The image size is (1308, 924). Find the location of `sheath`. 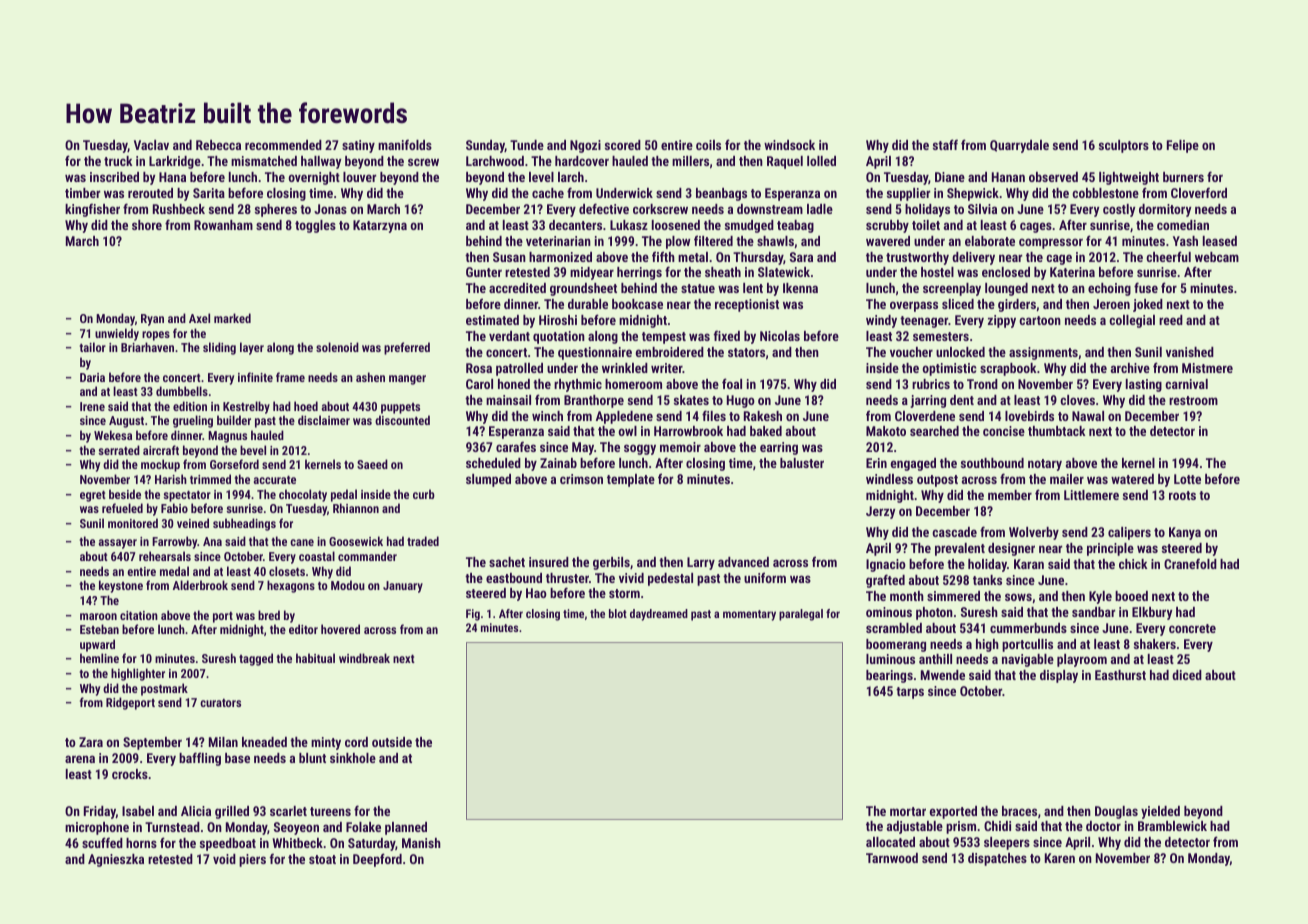

sheath is located at coordinates (723, 272).
